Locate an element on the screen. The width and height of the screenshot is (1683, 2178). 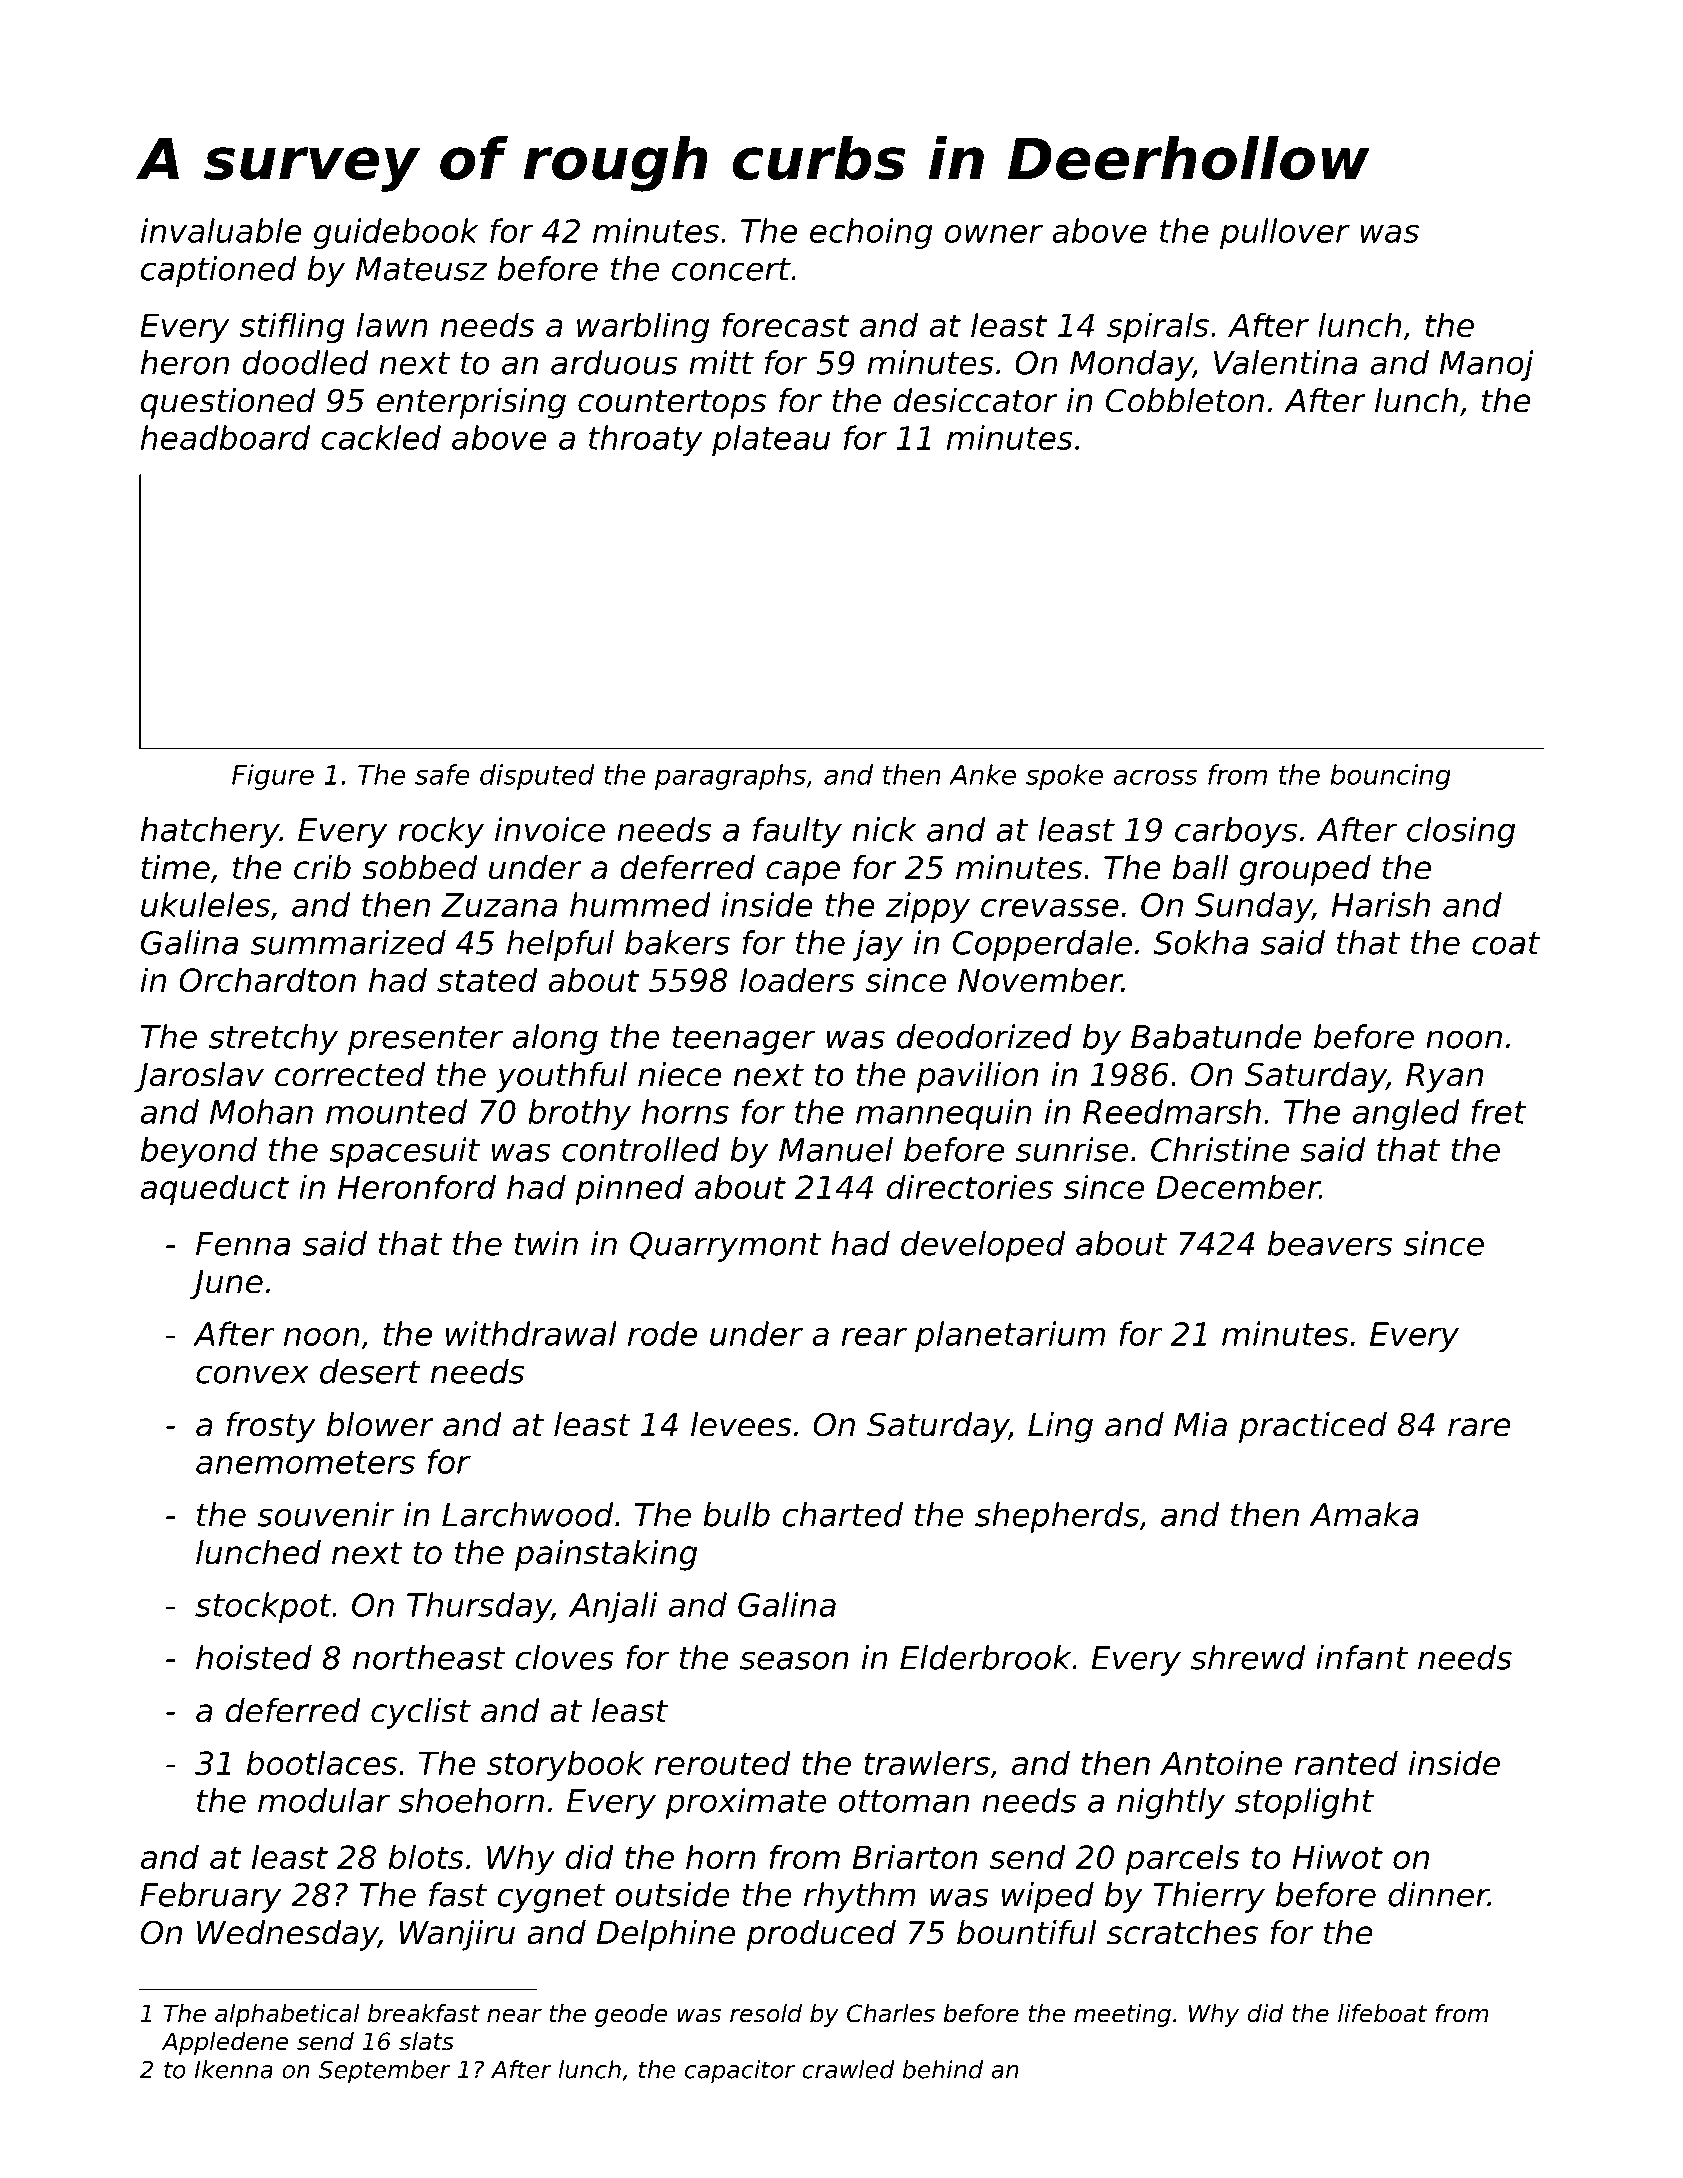
practiced is located at coordinates (1313, 1427).
